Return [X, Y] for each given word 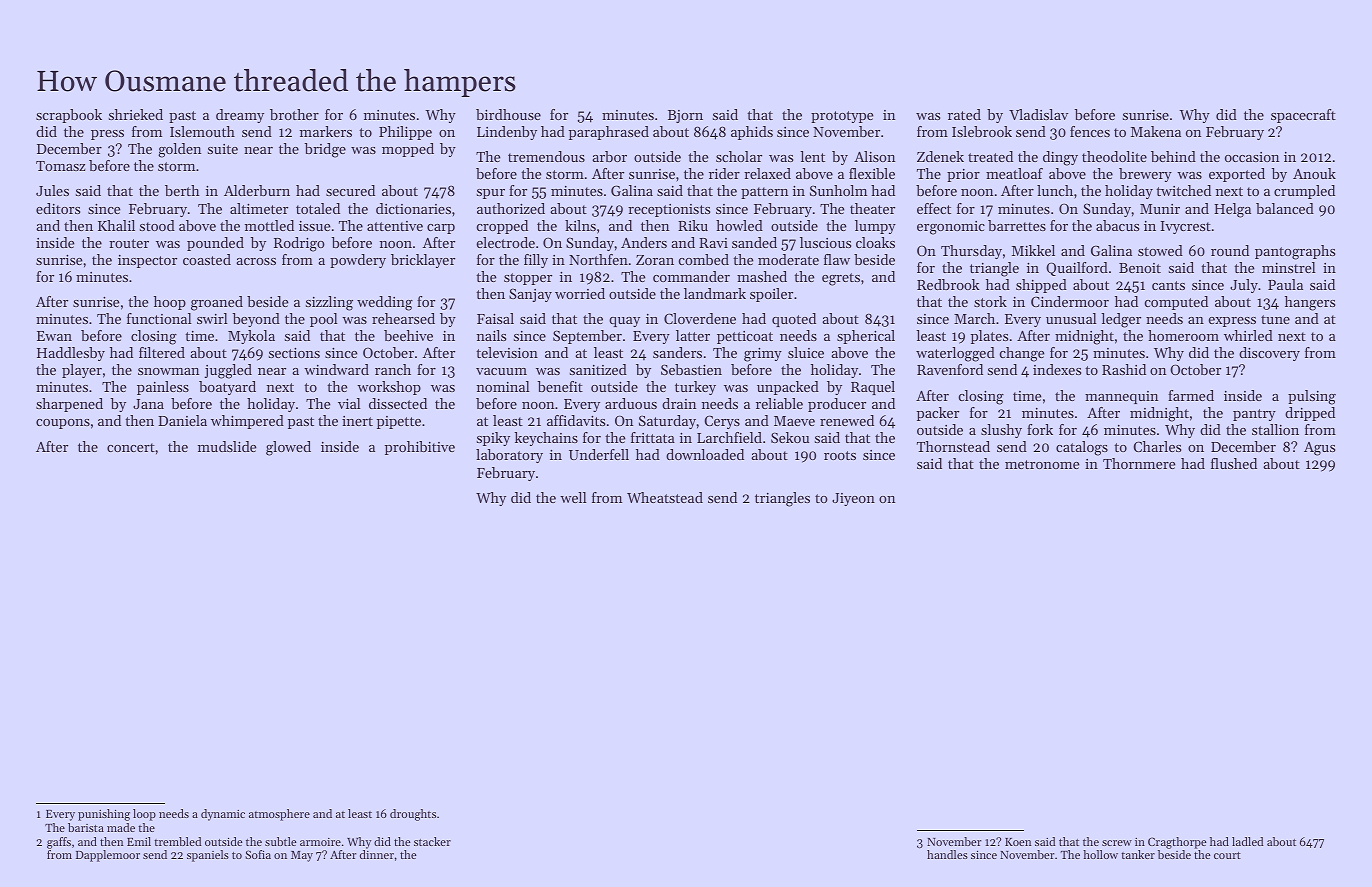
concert [131, 447]
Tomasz [60, 166]
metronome [1042, 464]
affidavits [576, 420]
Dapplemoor [108, 856]
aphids [752, 133]
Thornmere [1139, 463]
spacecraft [1303, 116]
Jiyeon [853, 499]
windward [336, 369]
